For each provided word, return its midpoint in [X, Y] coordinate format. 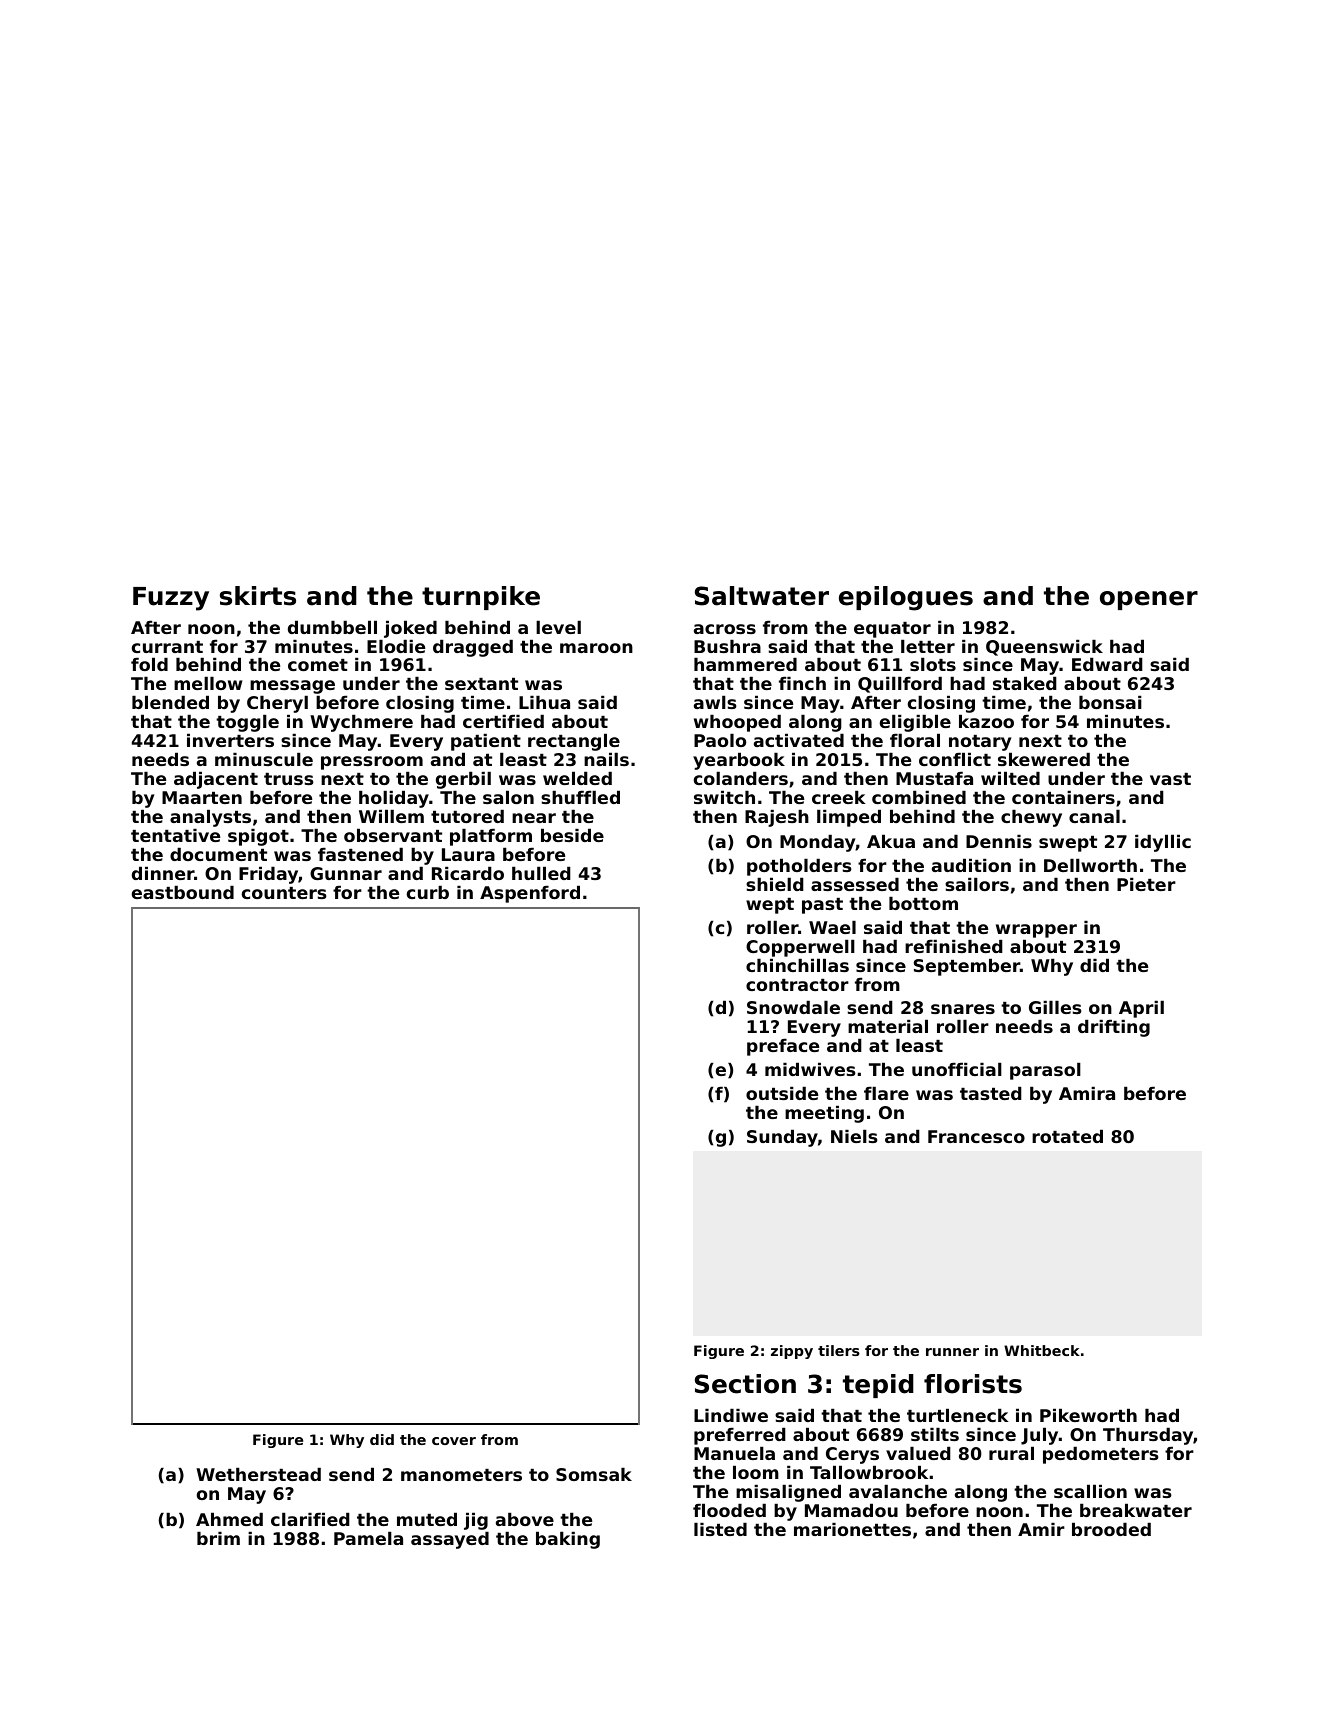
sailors [977, 884]
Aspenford [530, 894]
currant [167, 647]
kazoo [986, 721]
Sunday [782, 1138]
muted [427, 1519]
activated [799, 740]
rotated [1067, 1136]
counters [284, 893]
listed [720, 1529]
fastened [360, 854]
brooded [1111, 1529]
